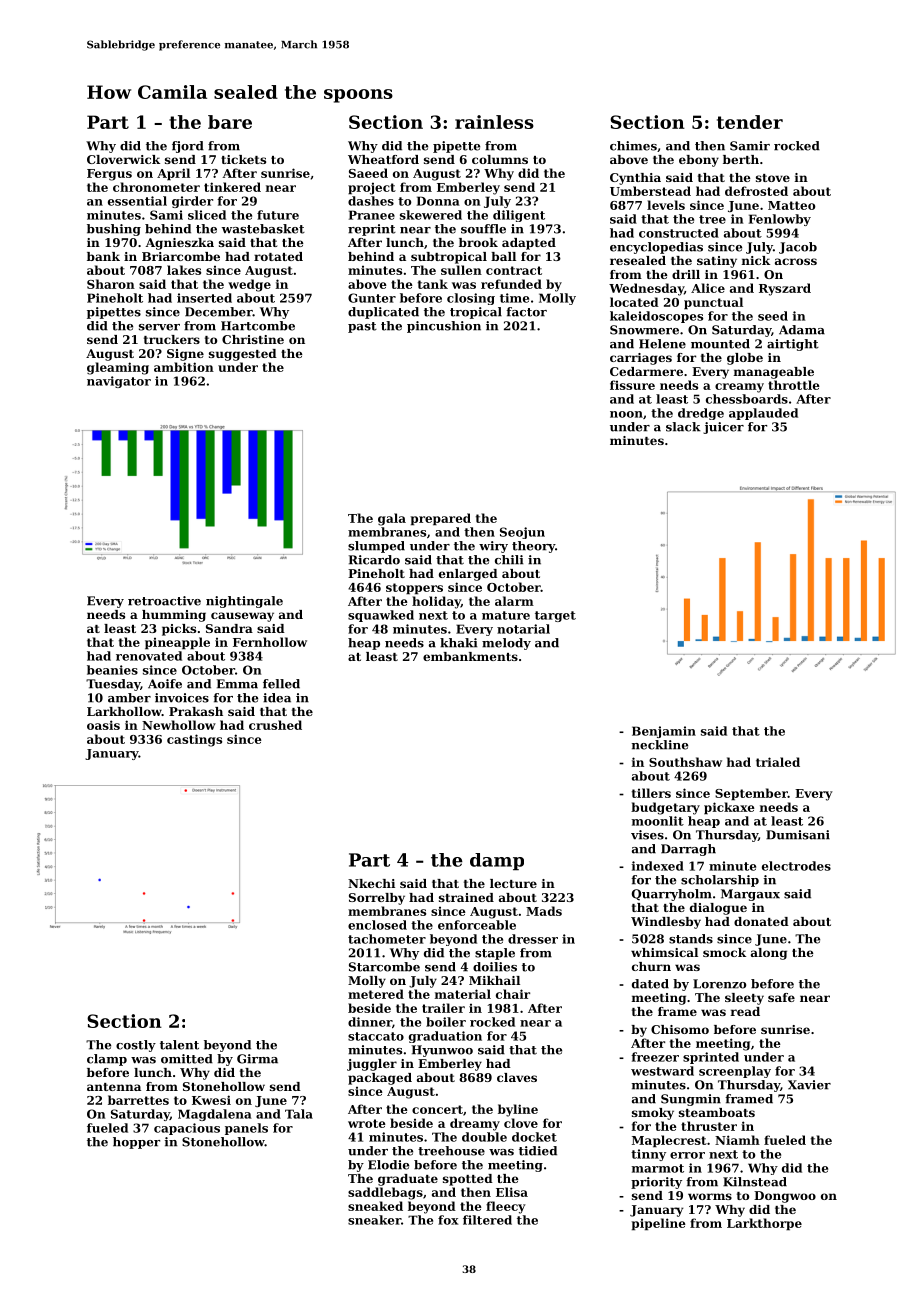 The width and height of the screenshot is (924, 1308). Describe the element at coordinates (518, 1110) in the screenshot. I see `byline` at that location.
